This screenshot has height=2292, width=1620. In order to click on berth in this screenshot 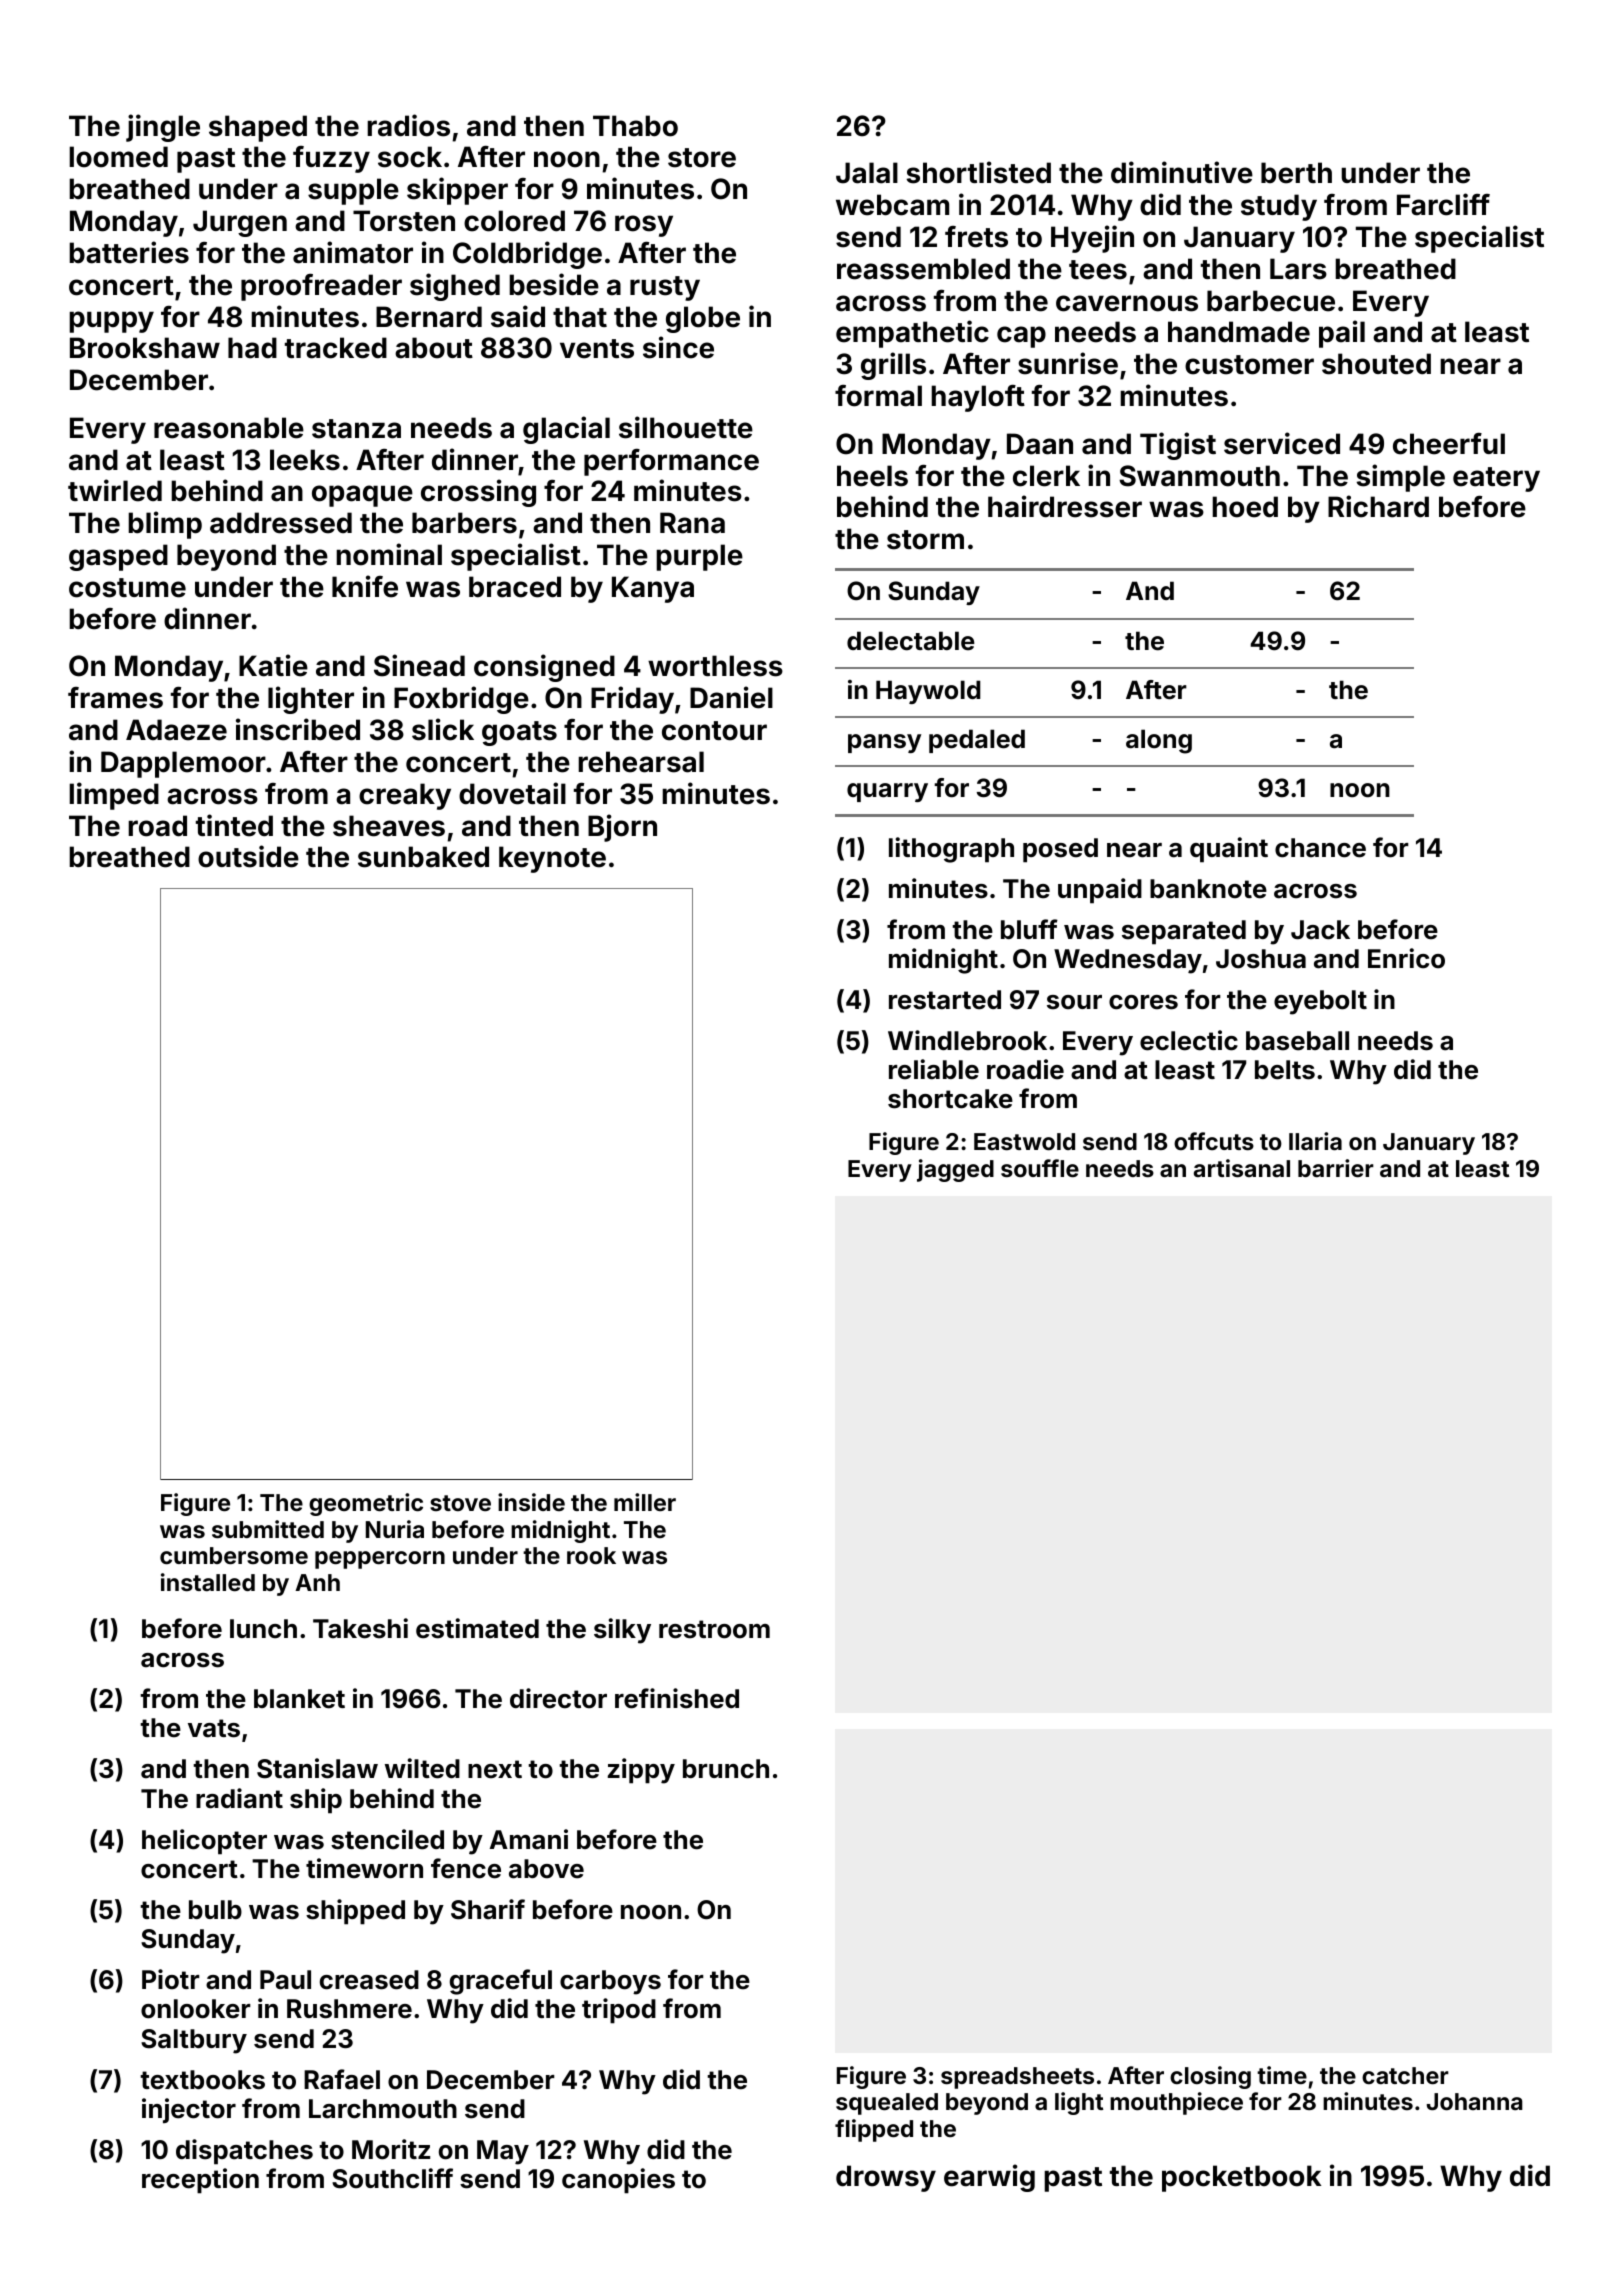, I will do `click(1296, 173)`.
